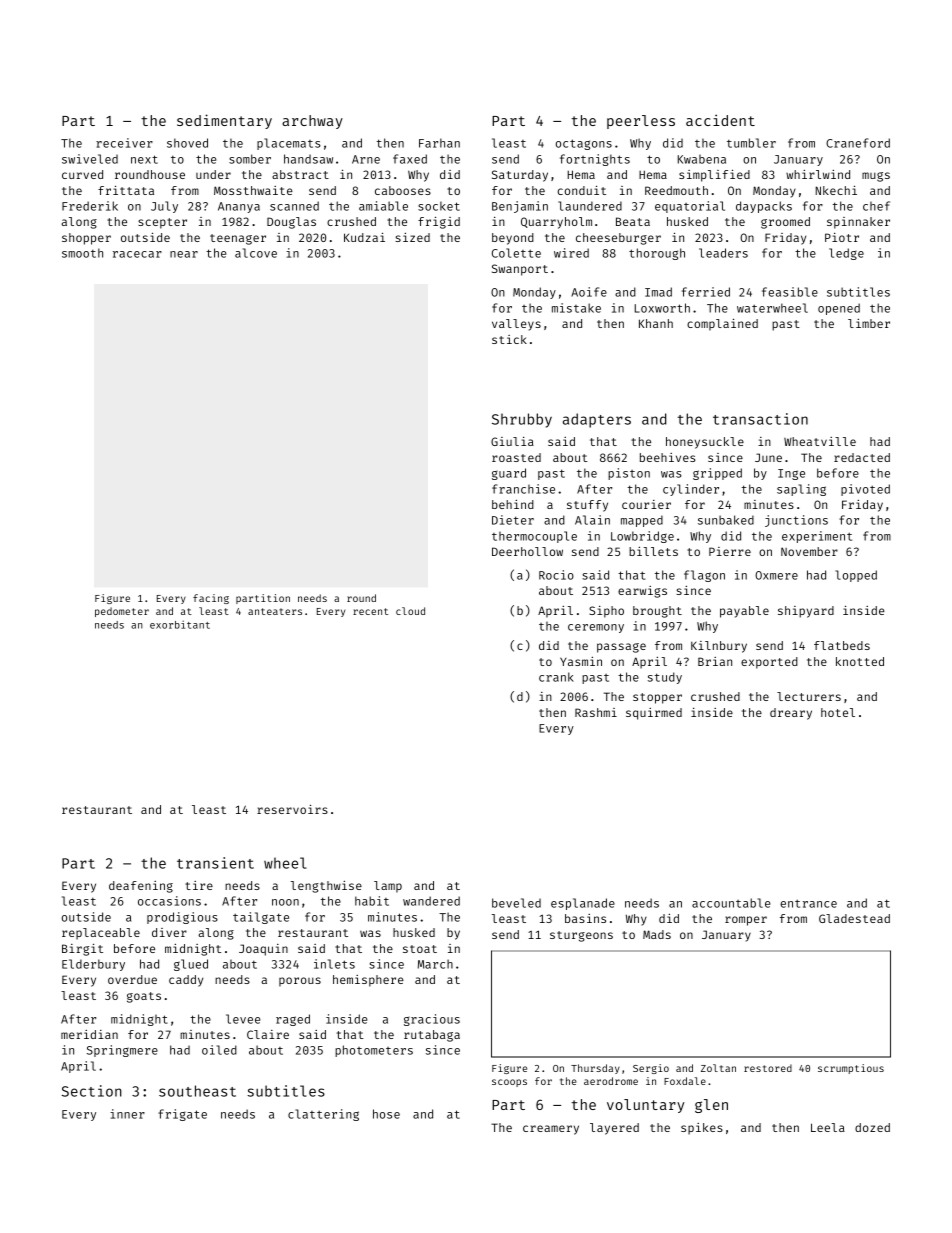 Image resolution: width=952 pixels, height=1233 pixels. What do you see at coordinates (723, 253) in the screenshot?
I see `leaders` at bounding box center [723, 253].
